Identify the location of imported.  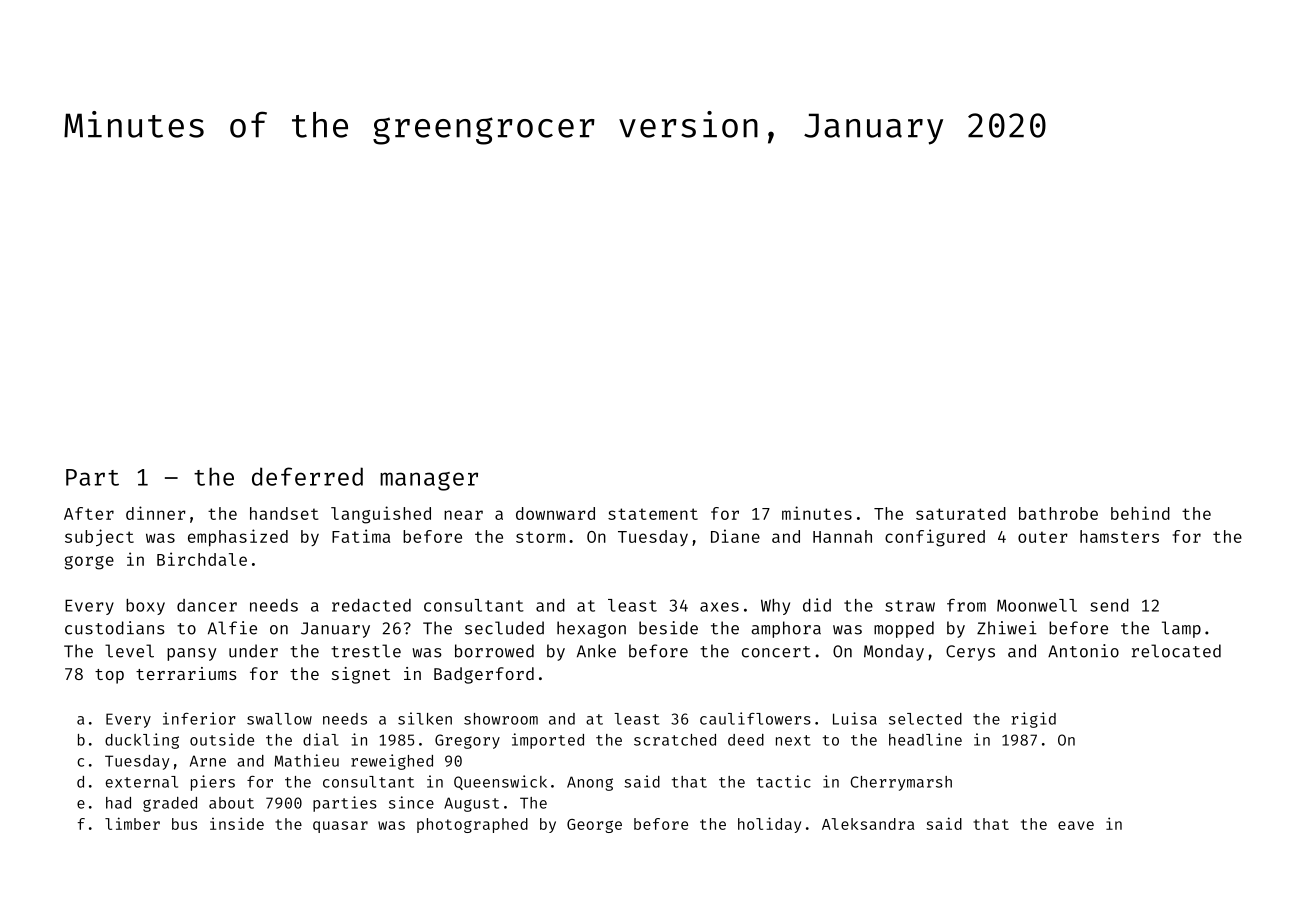
(548, 741).
